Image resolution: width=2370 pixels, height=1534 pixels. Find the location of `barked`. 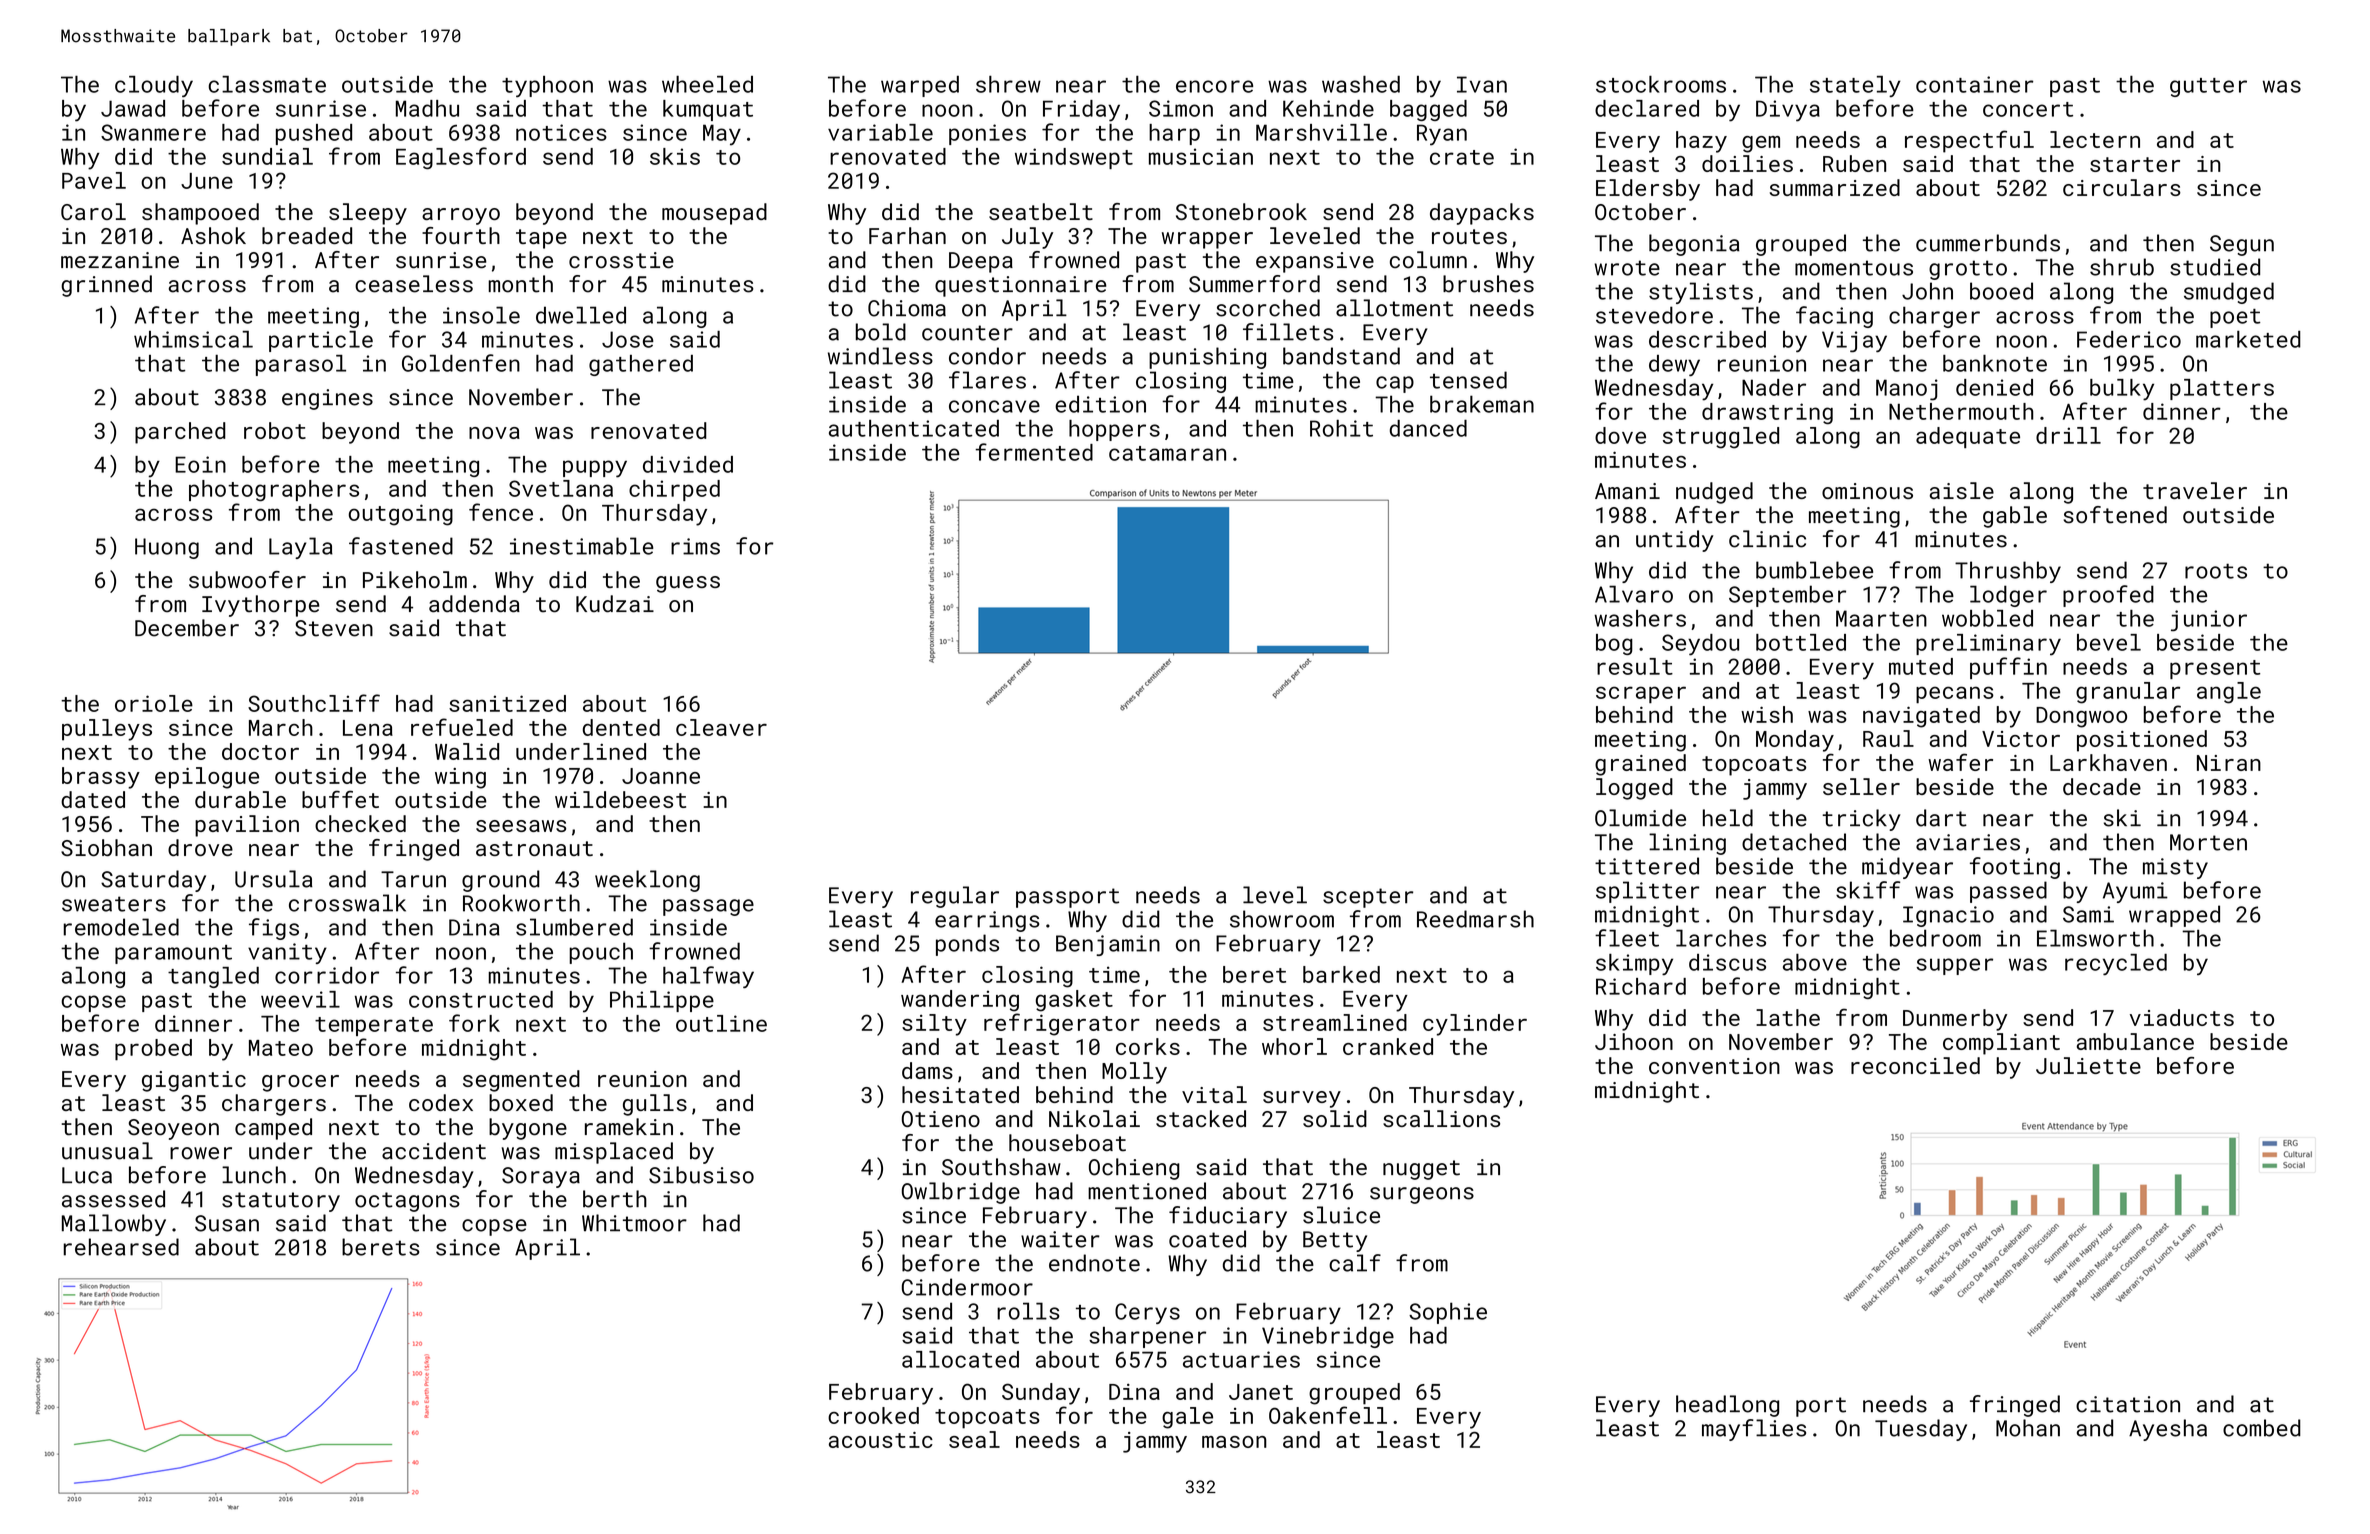

barked is located at coordinates (1341, 974).
